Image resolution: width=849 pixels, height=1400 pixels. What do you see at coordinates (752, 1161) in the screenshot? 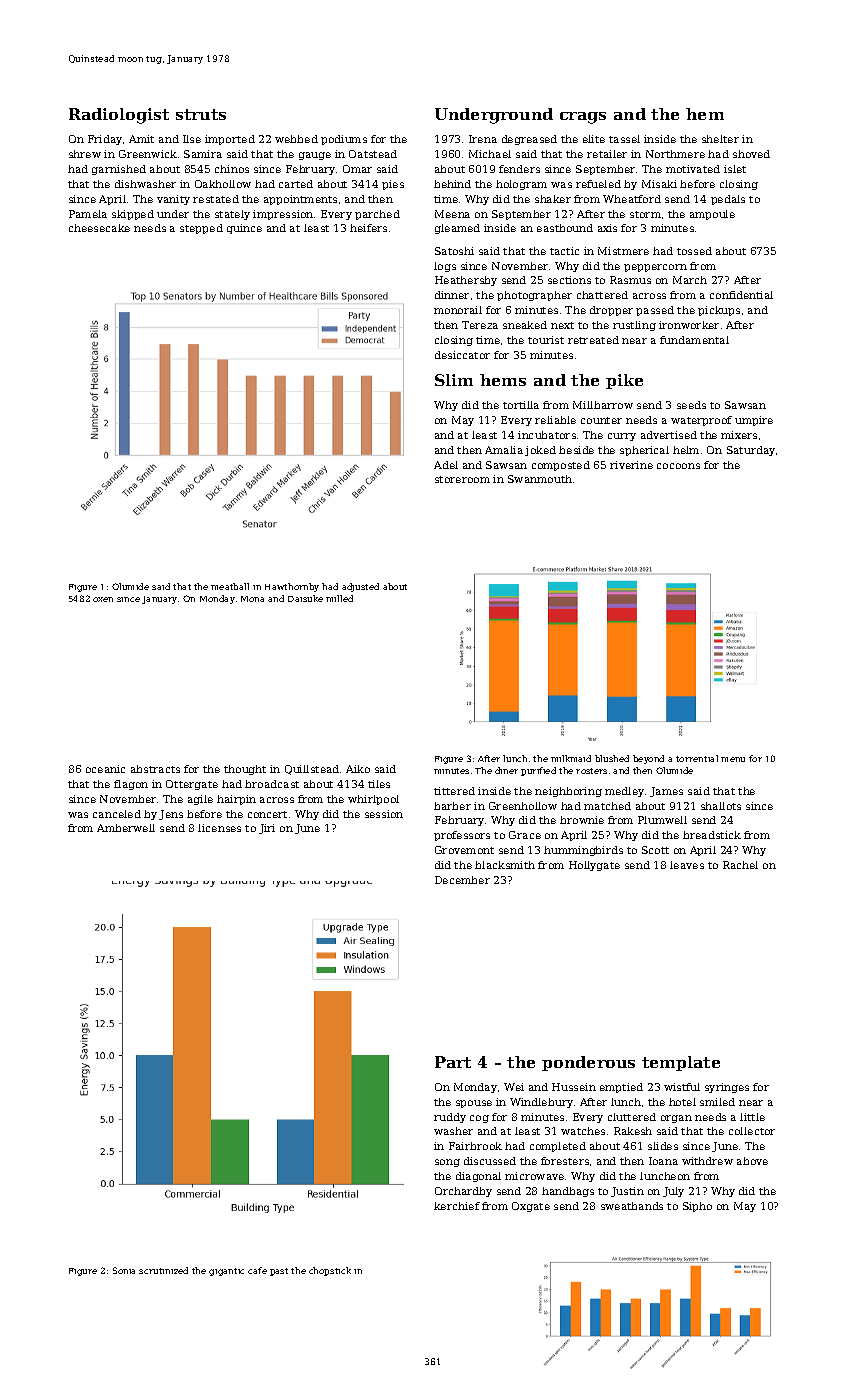
I see `above` at bounding box center [752, 1161].
